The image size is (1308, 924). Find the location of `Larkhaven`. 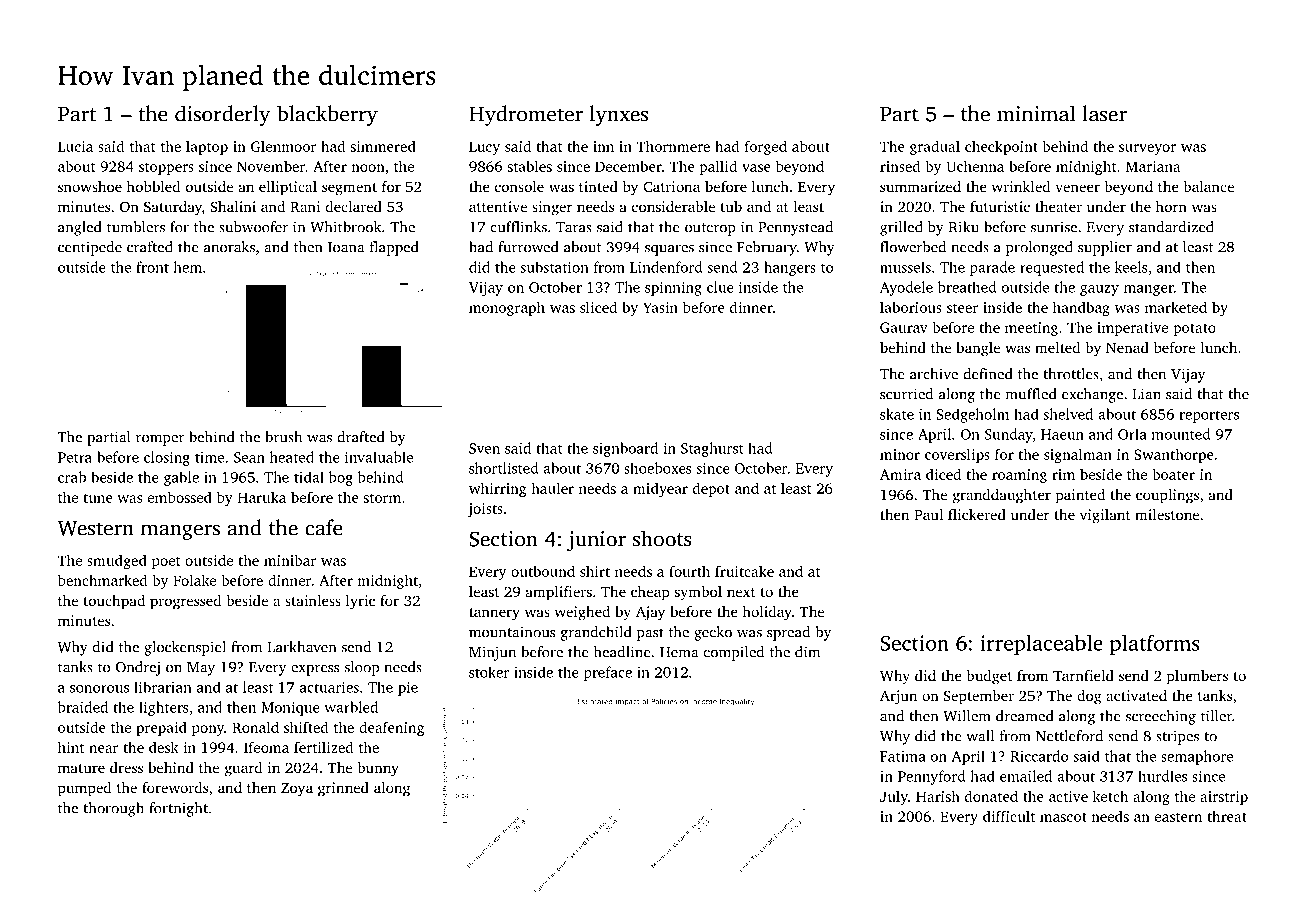

Larkhaven is located at coordinates (302, 647).
